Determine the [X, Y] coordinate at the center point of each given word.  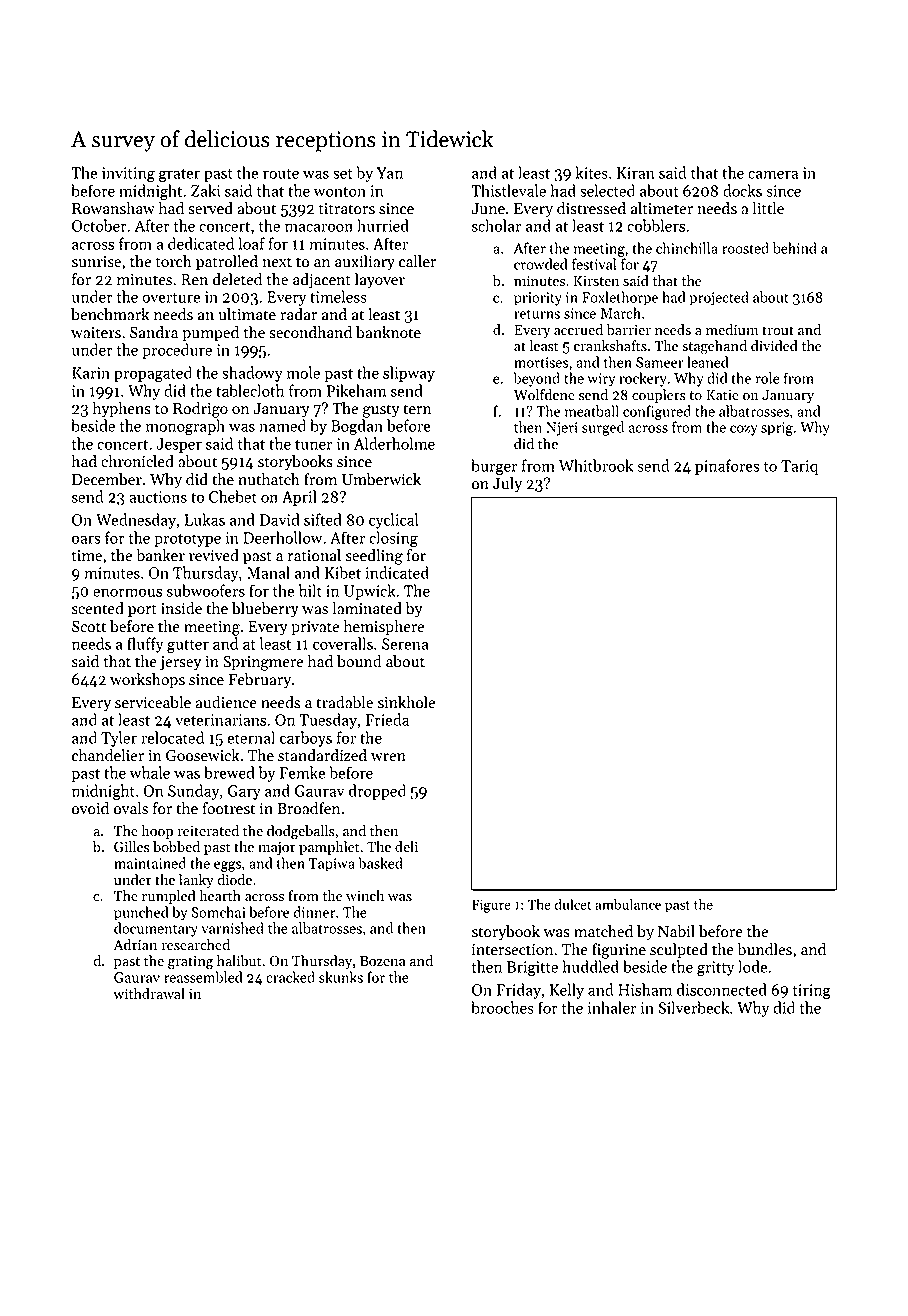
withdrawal [149, 994]
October [99, 225]
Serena [405, 644]
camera [773, 174]
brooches [502, 1007]
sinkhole [406, 702]
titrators [347, 209]
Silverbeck [693, 1007]
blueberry [265, 610]
